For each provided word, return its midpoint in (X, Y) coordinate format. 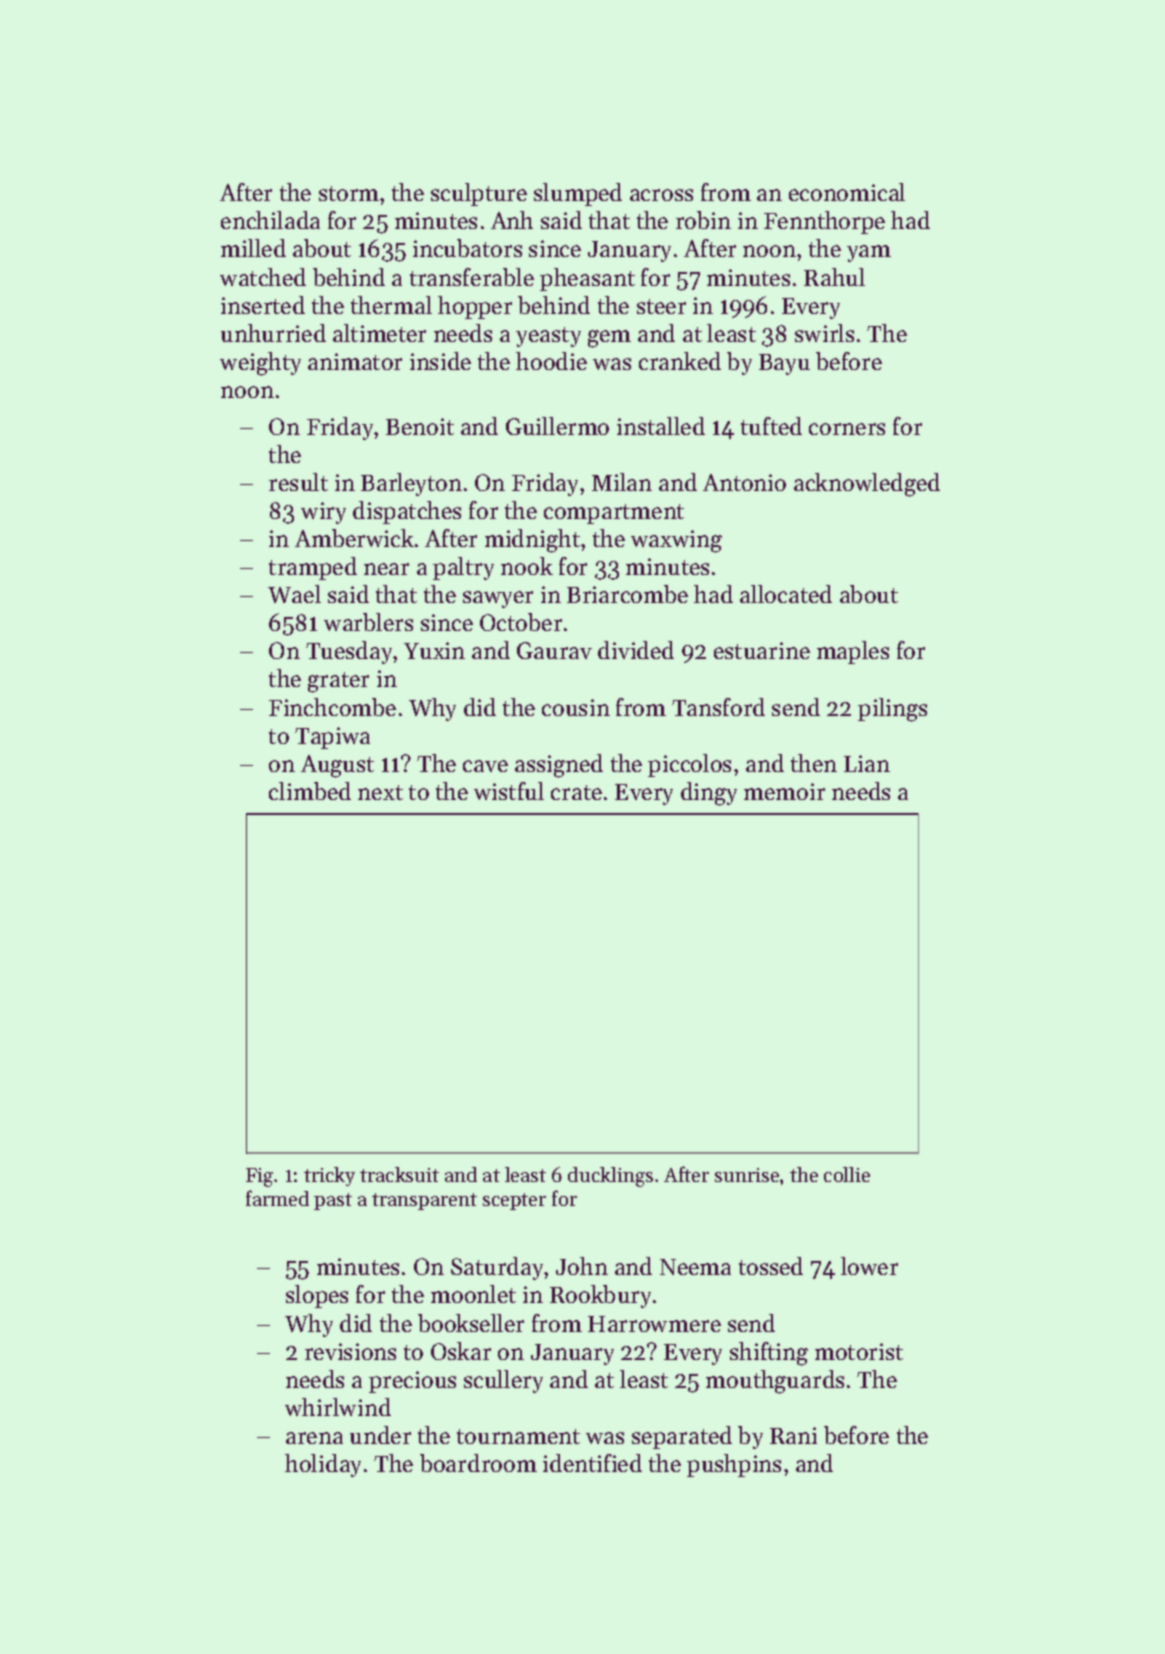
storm (349, 193)
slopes (317, 1296)
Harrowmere (654, 1324)
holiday (323, 1465)
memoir (784, 791)
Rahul (834, 277)
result (298, 482)
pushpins (734, 1465)
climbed (310, 791)
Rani (793, 1435)
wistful (509, 791)
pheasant (587, 279)
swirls (824, 333)
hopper (475, 307)
